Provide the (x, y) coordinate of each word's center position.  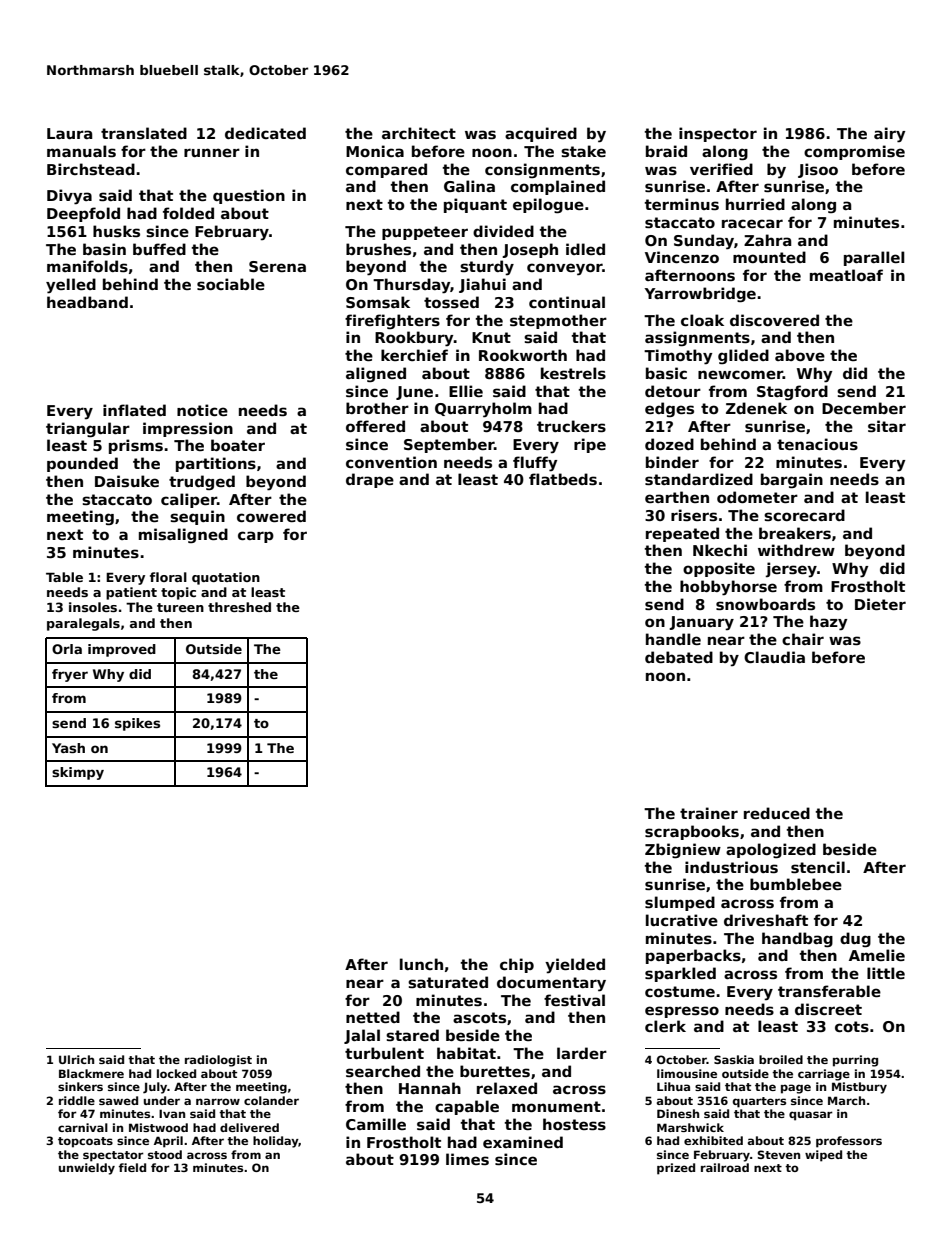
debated (679, 657)
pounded (82, 464)
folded (188, 213)
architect (419, 133)
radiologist (218, 1061)
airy (889, 135)
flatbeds (563, 479)
